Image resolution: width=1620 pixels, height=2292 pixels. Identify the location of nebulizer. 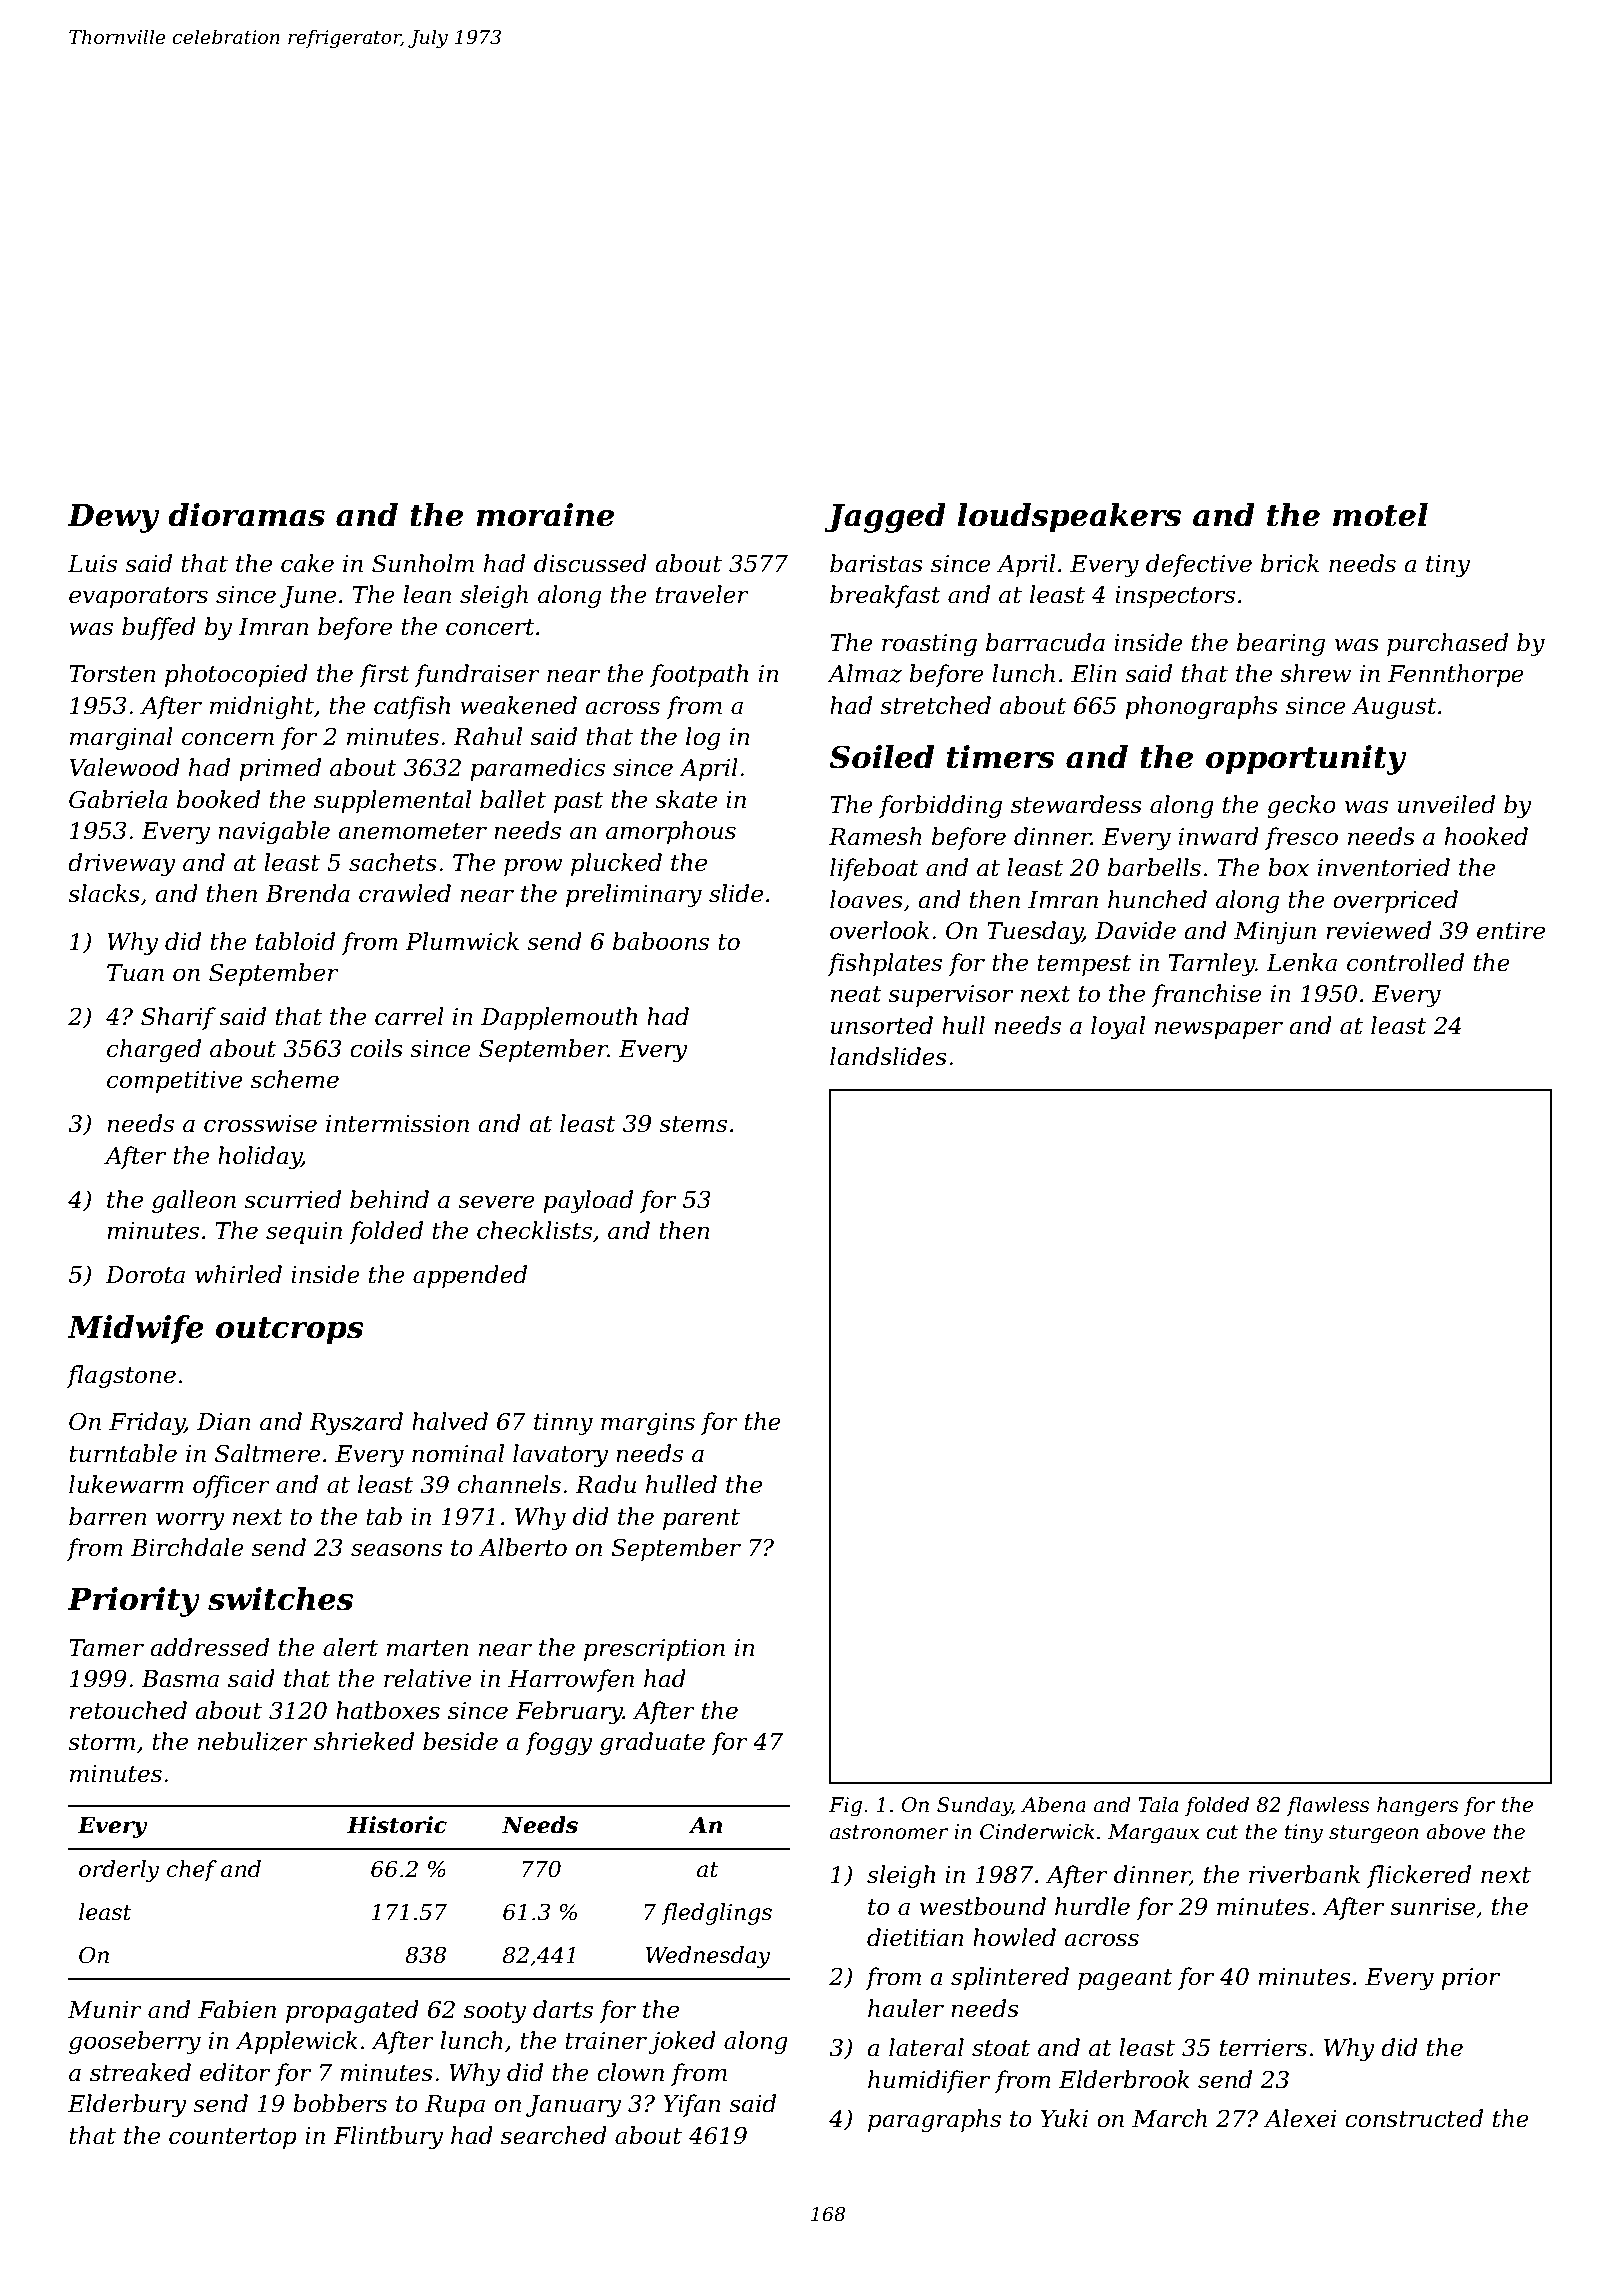
(253, 1741).
